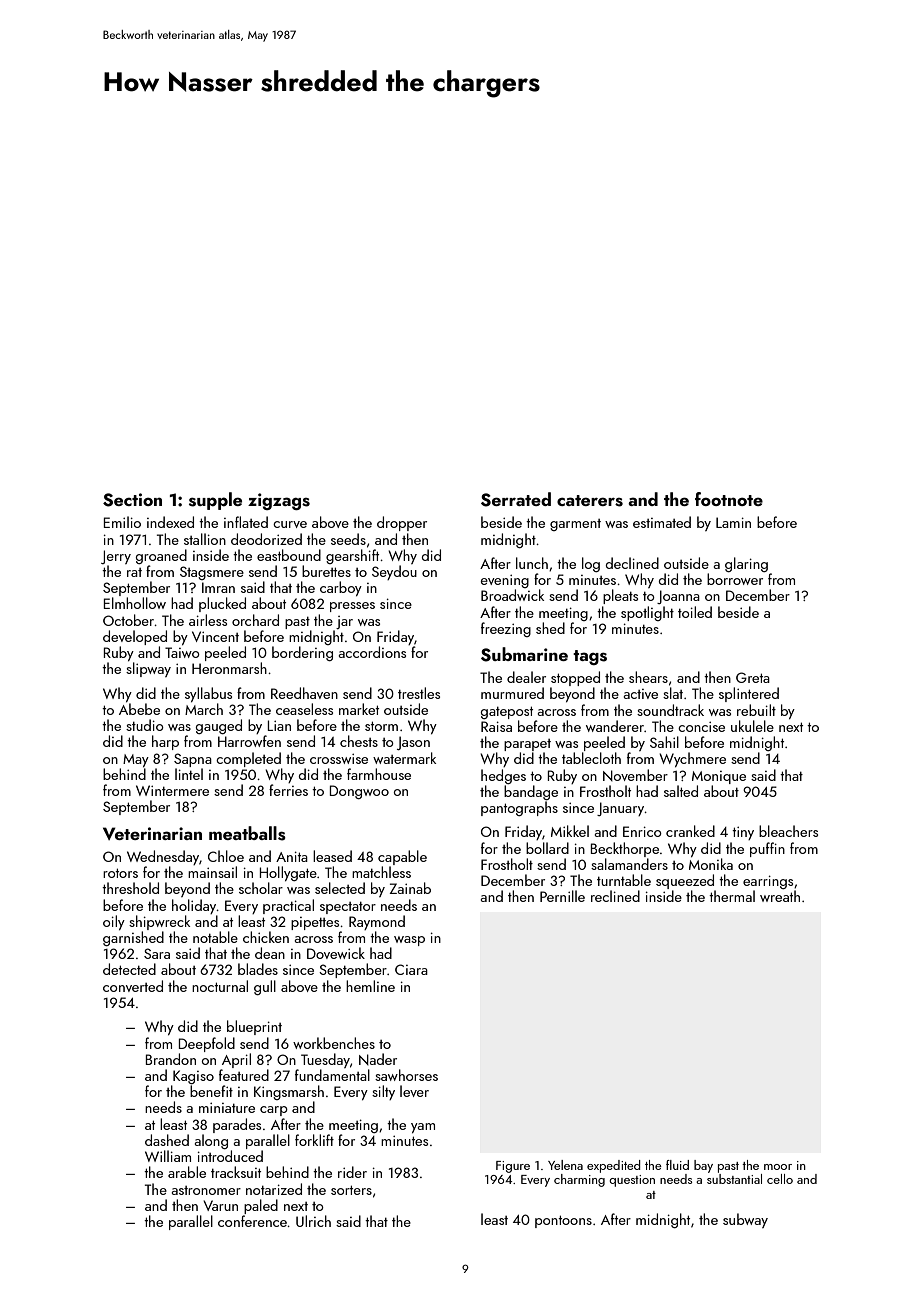  Describe the element at coordinates (252, 1221) in the screenshot. I see `conference` at that location.
